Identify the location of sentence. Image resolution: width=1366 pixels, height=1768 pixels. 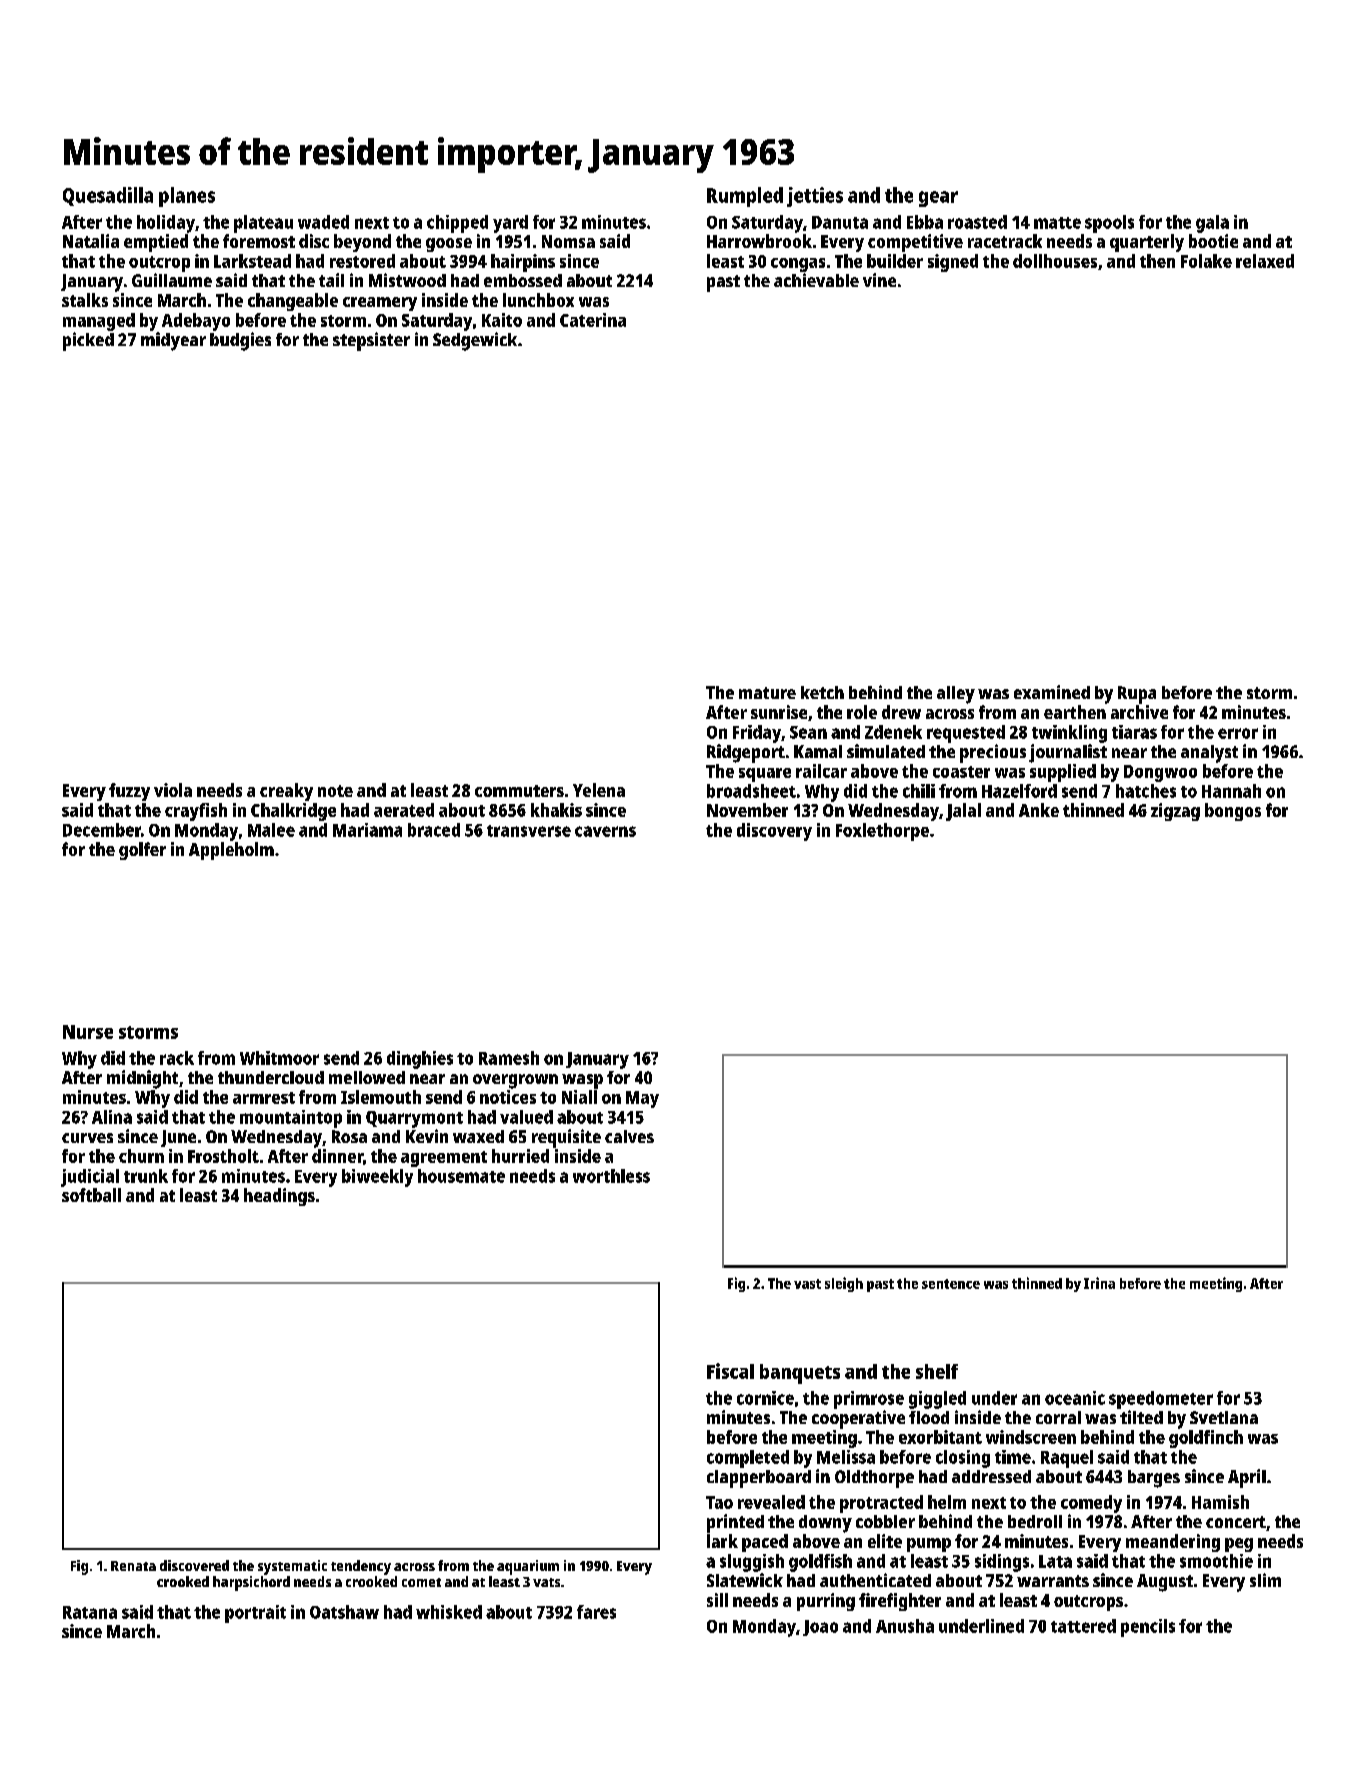
(951, 1284).
